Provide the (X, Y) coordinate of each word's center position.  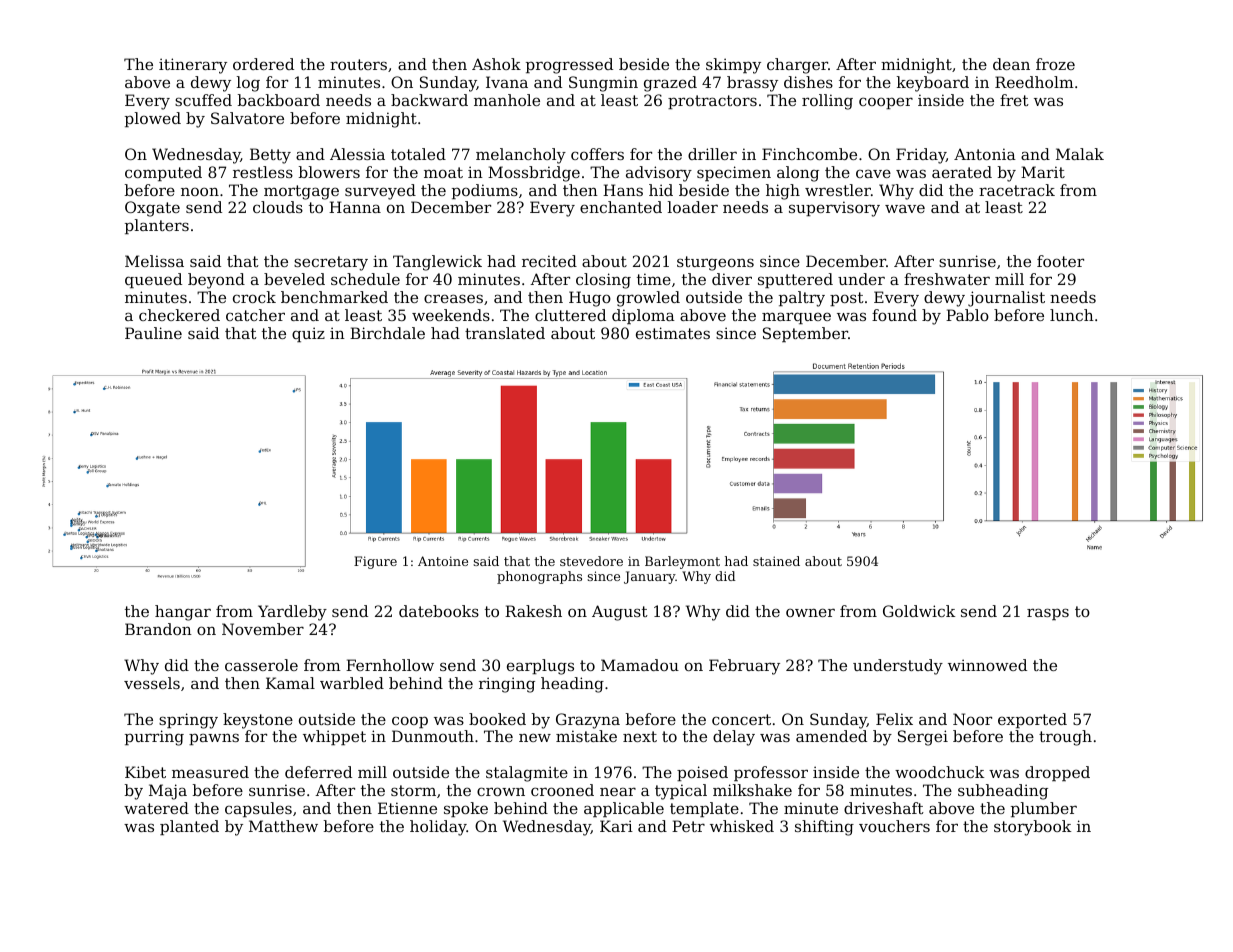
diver (732, 279)
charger (797, 66)
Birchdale (387, 333)
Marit (1043, 172)
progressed (569, 66)
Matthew (283, 826)
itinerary (193, 66)
